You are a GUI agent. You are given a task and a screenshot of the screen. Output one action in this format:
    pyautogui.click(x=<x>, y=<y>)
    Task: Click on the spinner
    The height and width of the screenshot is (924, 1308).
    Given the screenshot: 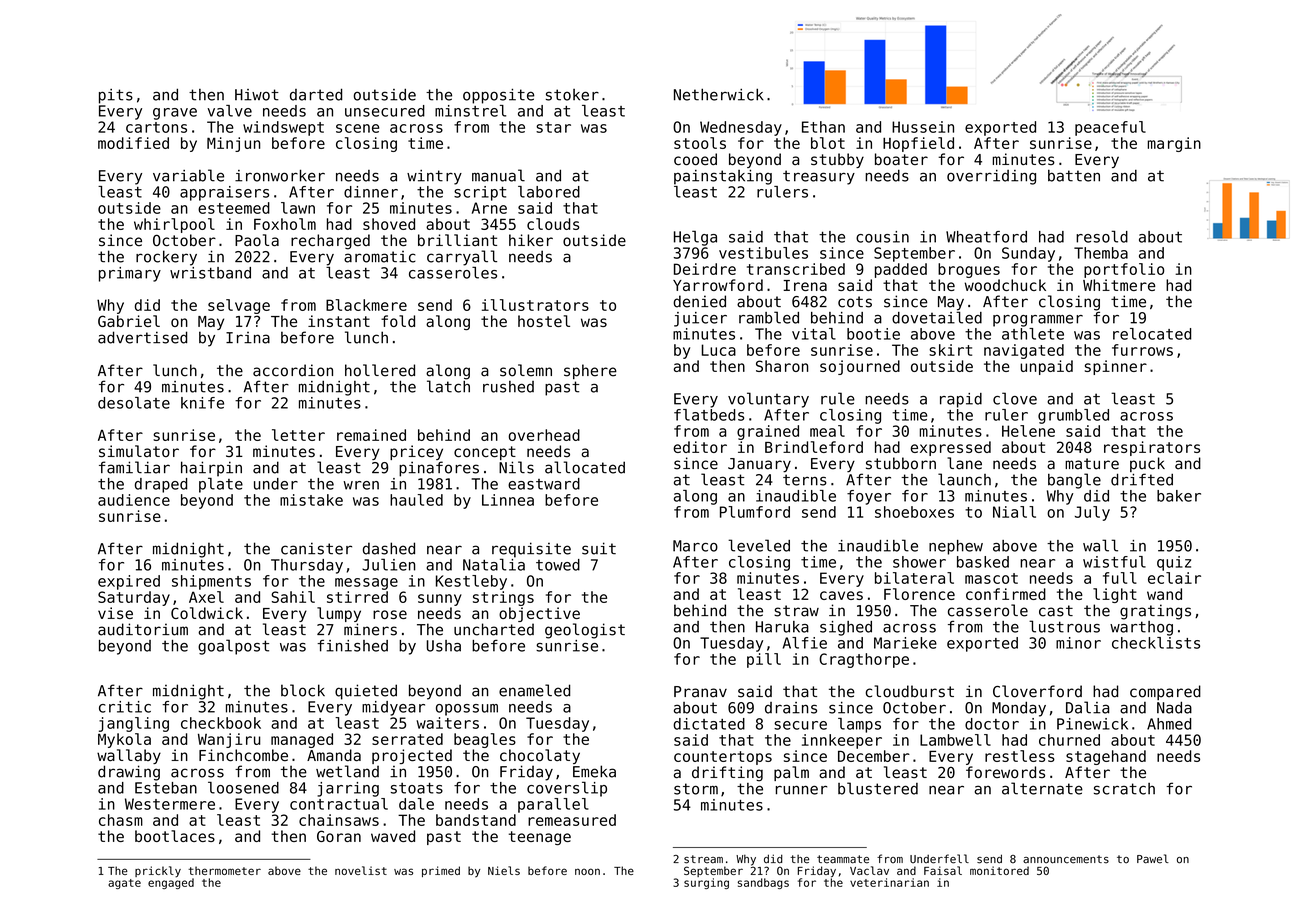 What is the action you would take?
    pyautogui.click(x=1116, y=367)
